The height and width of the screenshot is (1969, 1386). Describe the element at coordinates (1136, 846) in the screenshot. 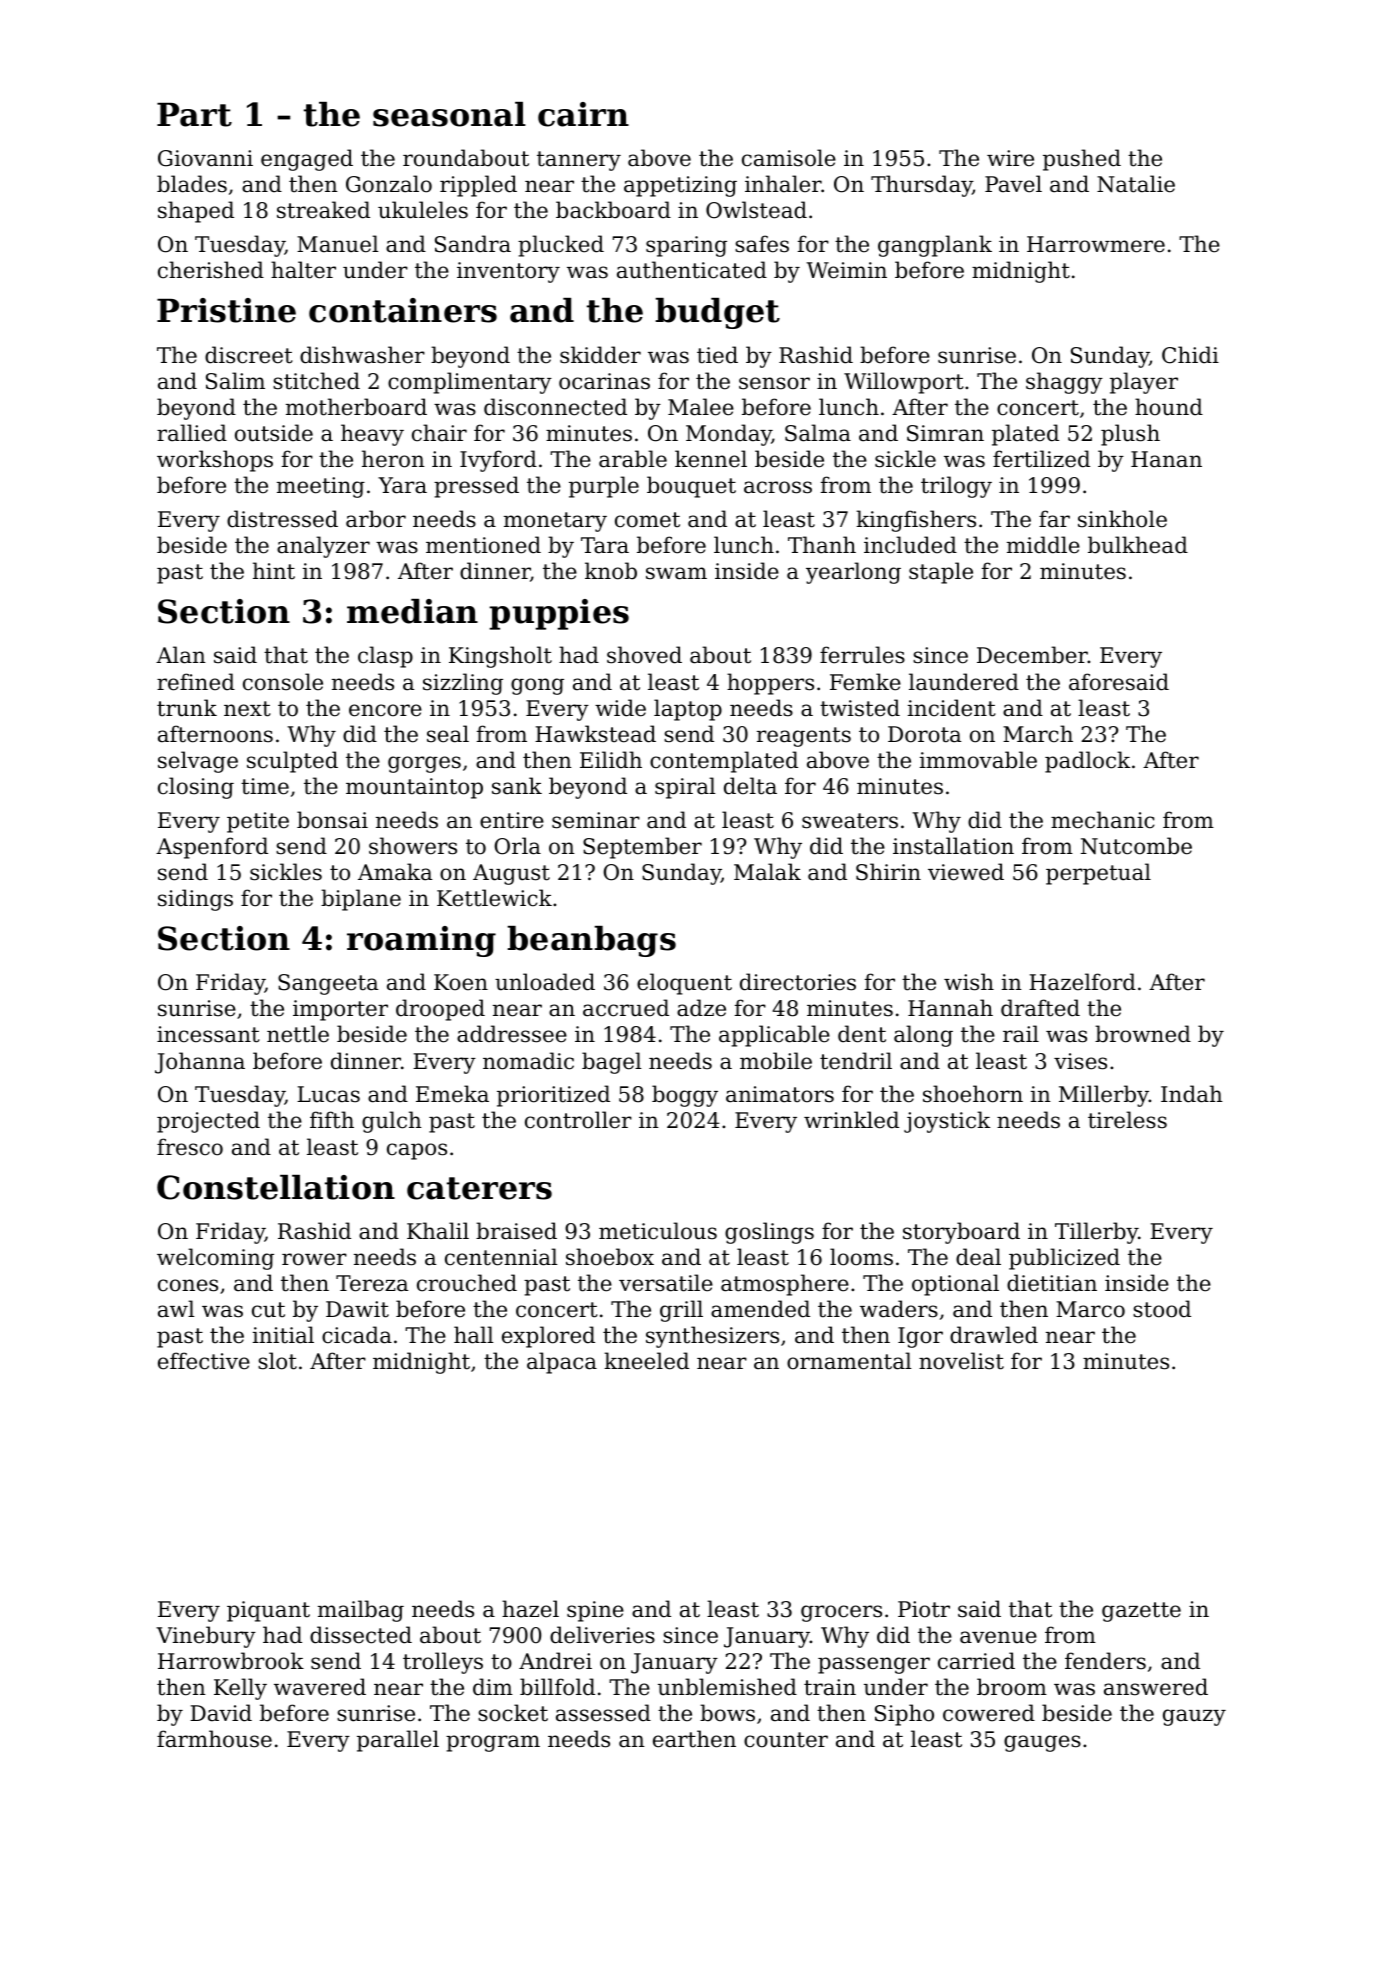

I see `Nutcombe` at that location.
